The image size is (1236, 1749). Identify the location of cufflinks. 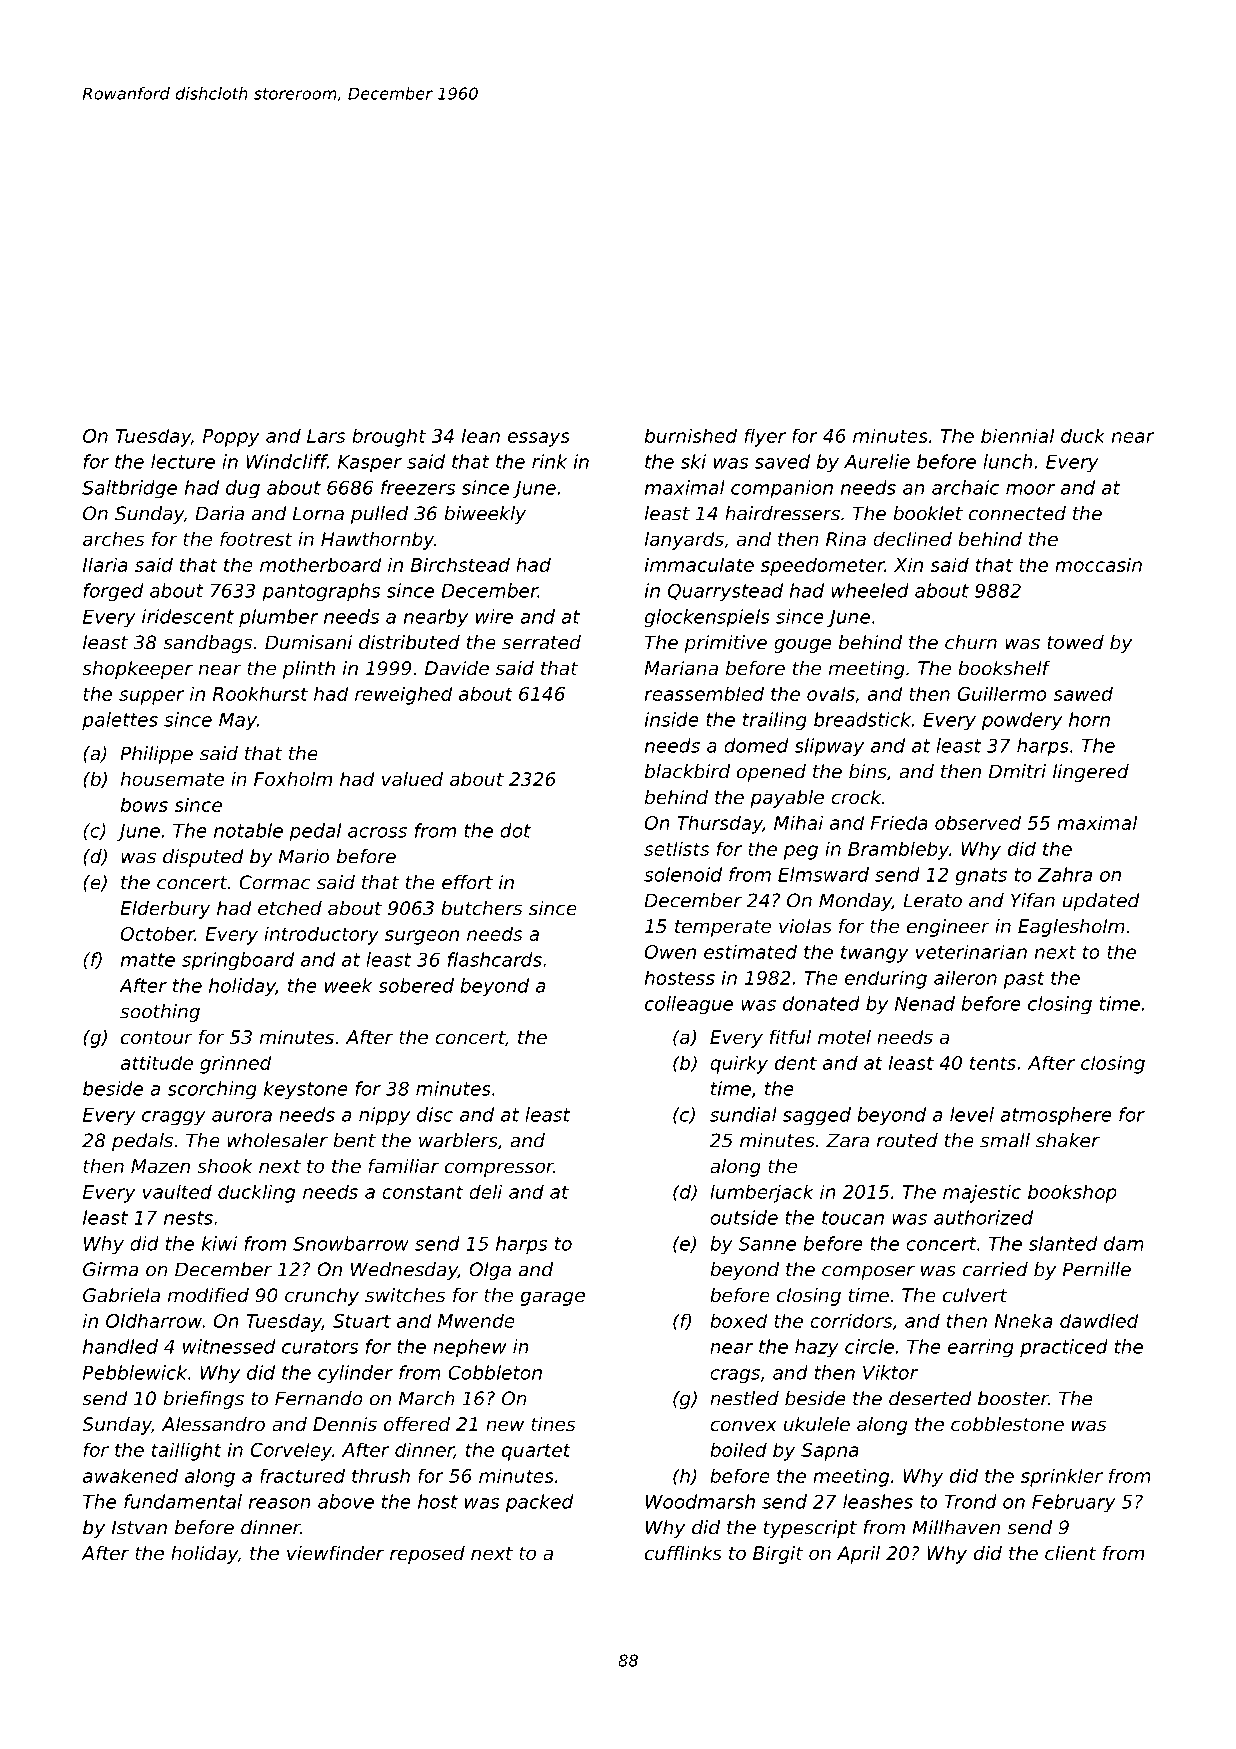
(683, 1553).
